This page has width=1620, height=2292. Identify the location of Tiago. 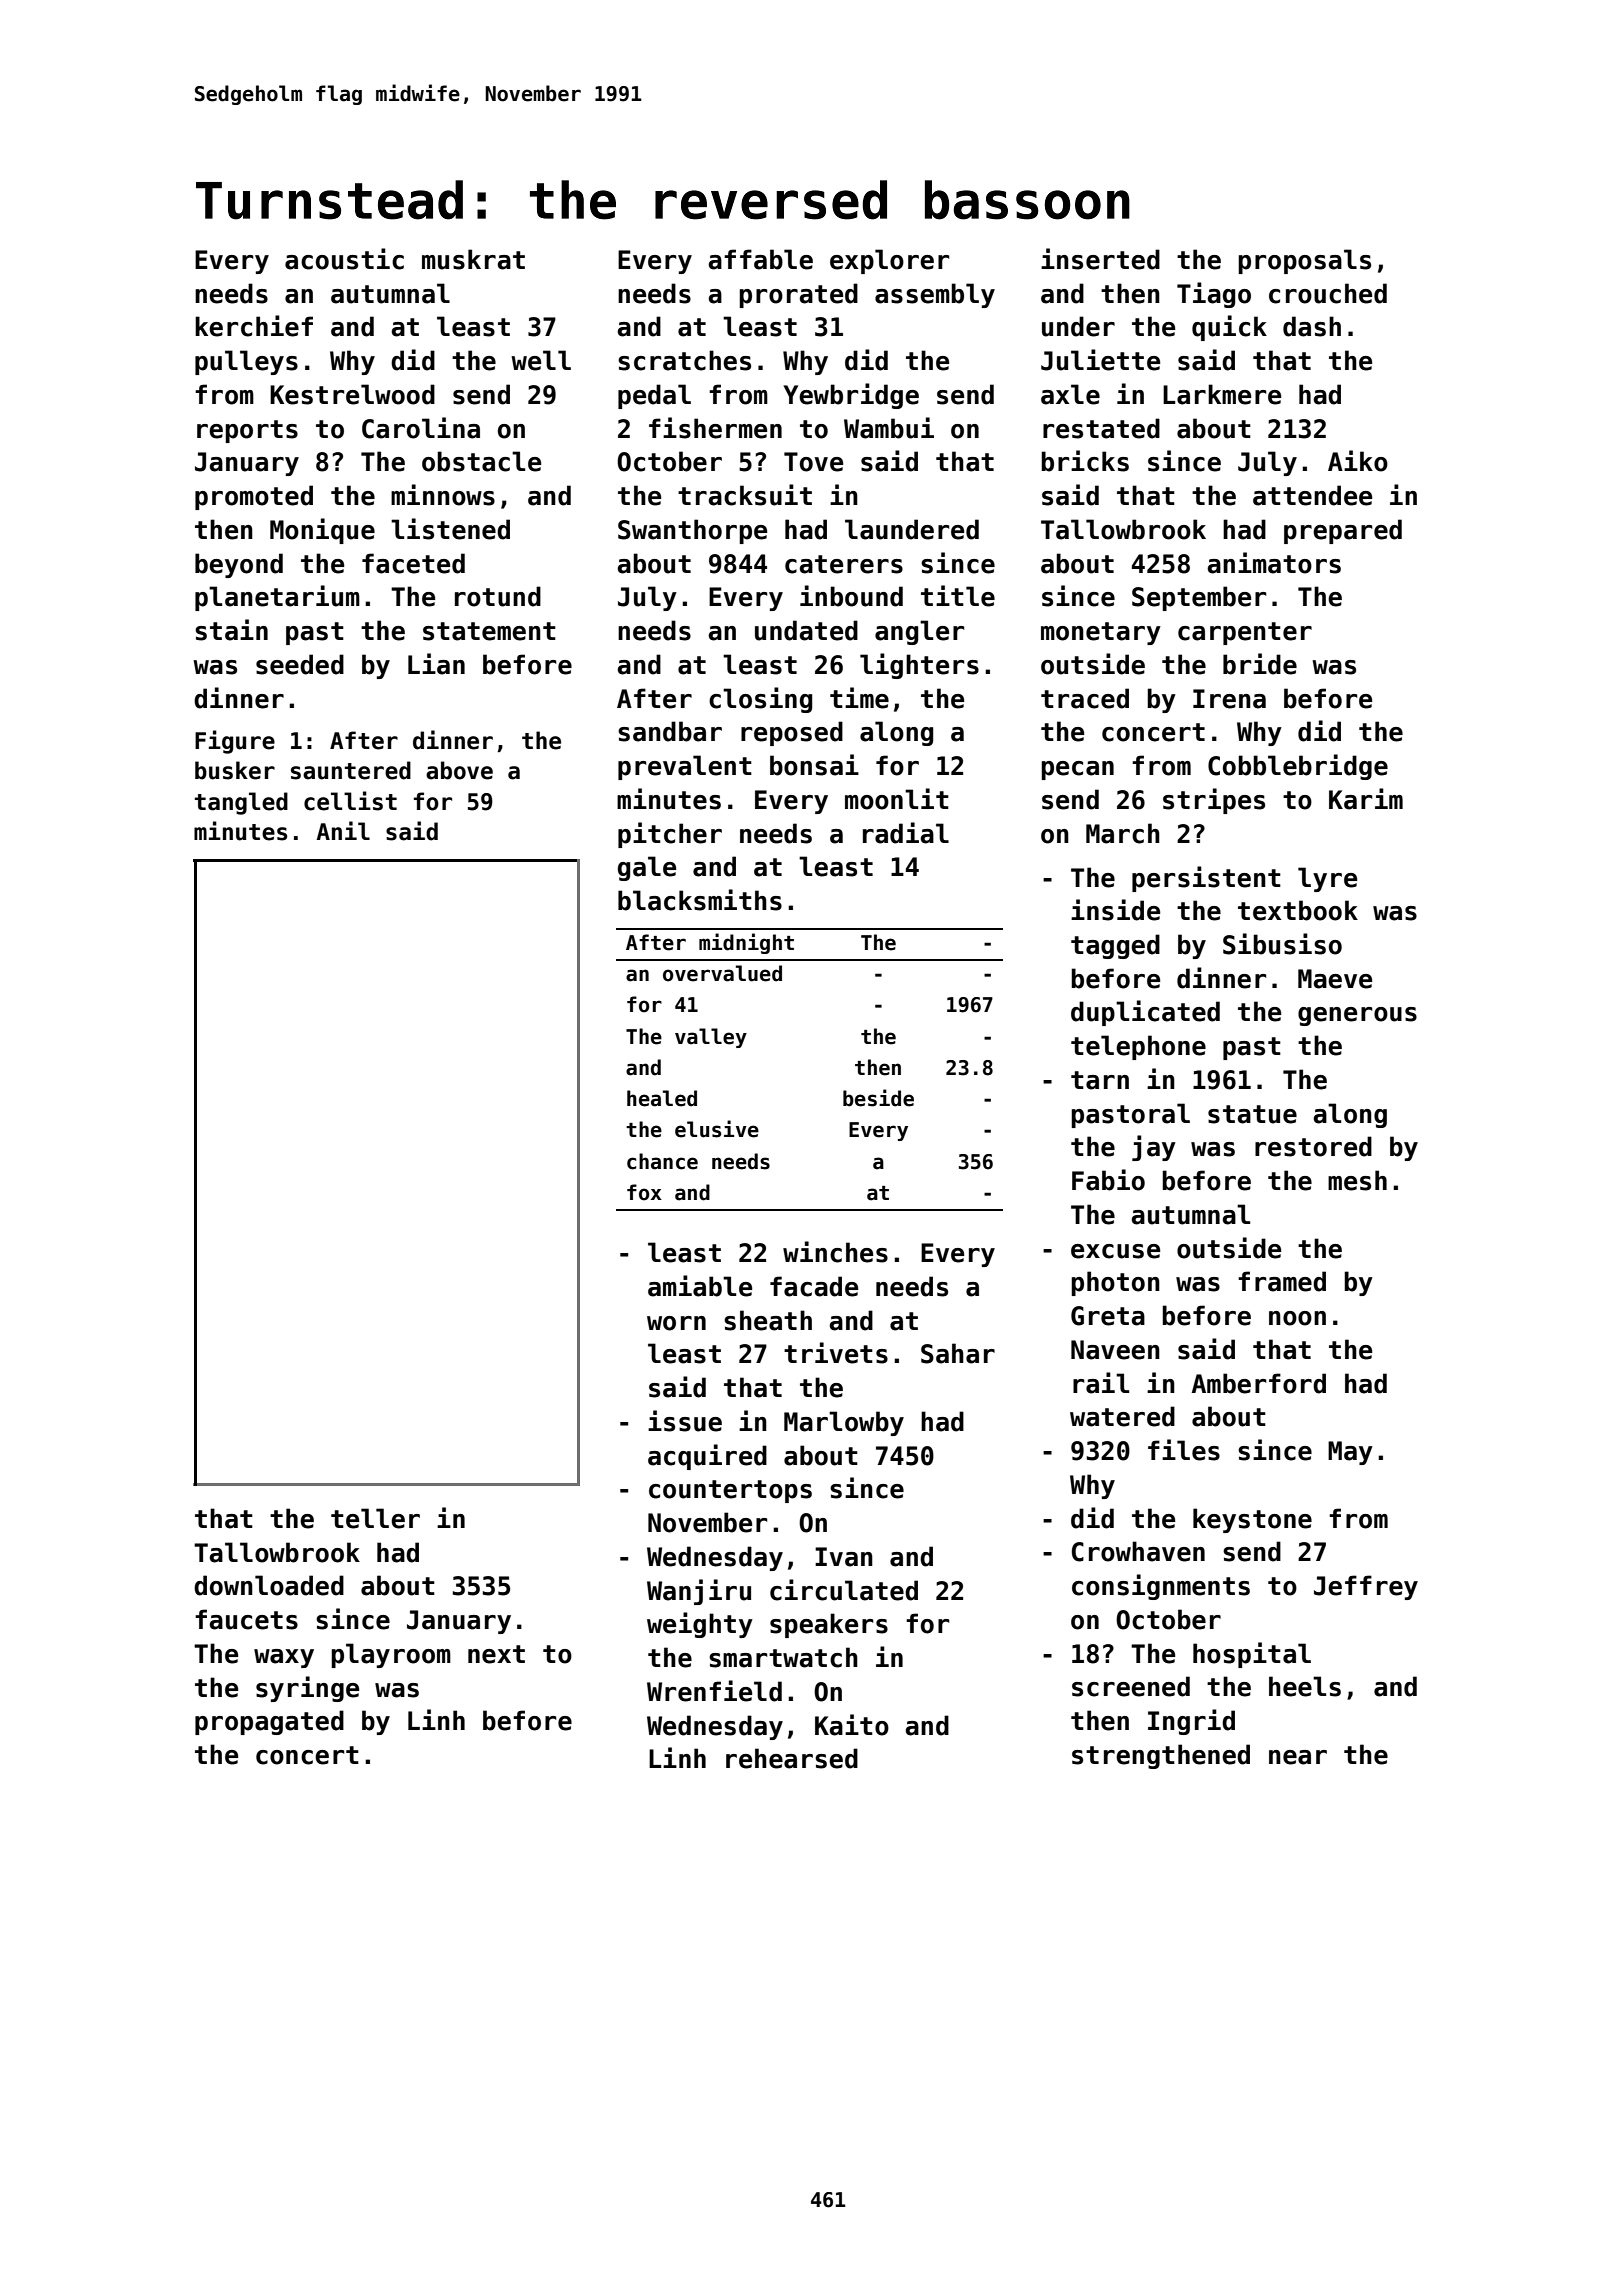
(1214, 295).
